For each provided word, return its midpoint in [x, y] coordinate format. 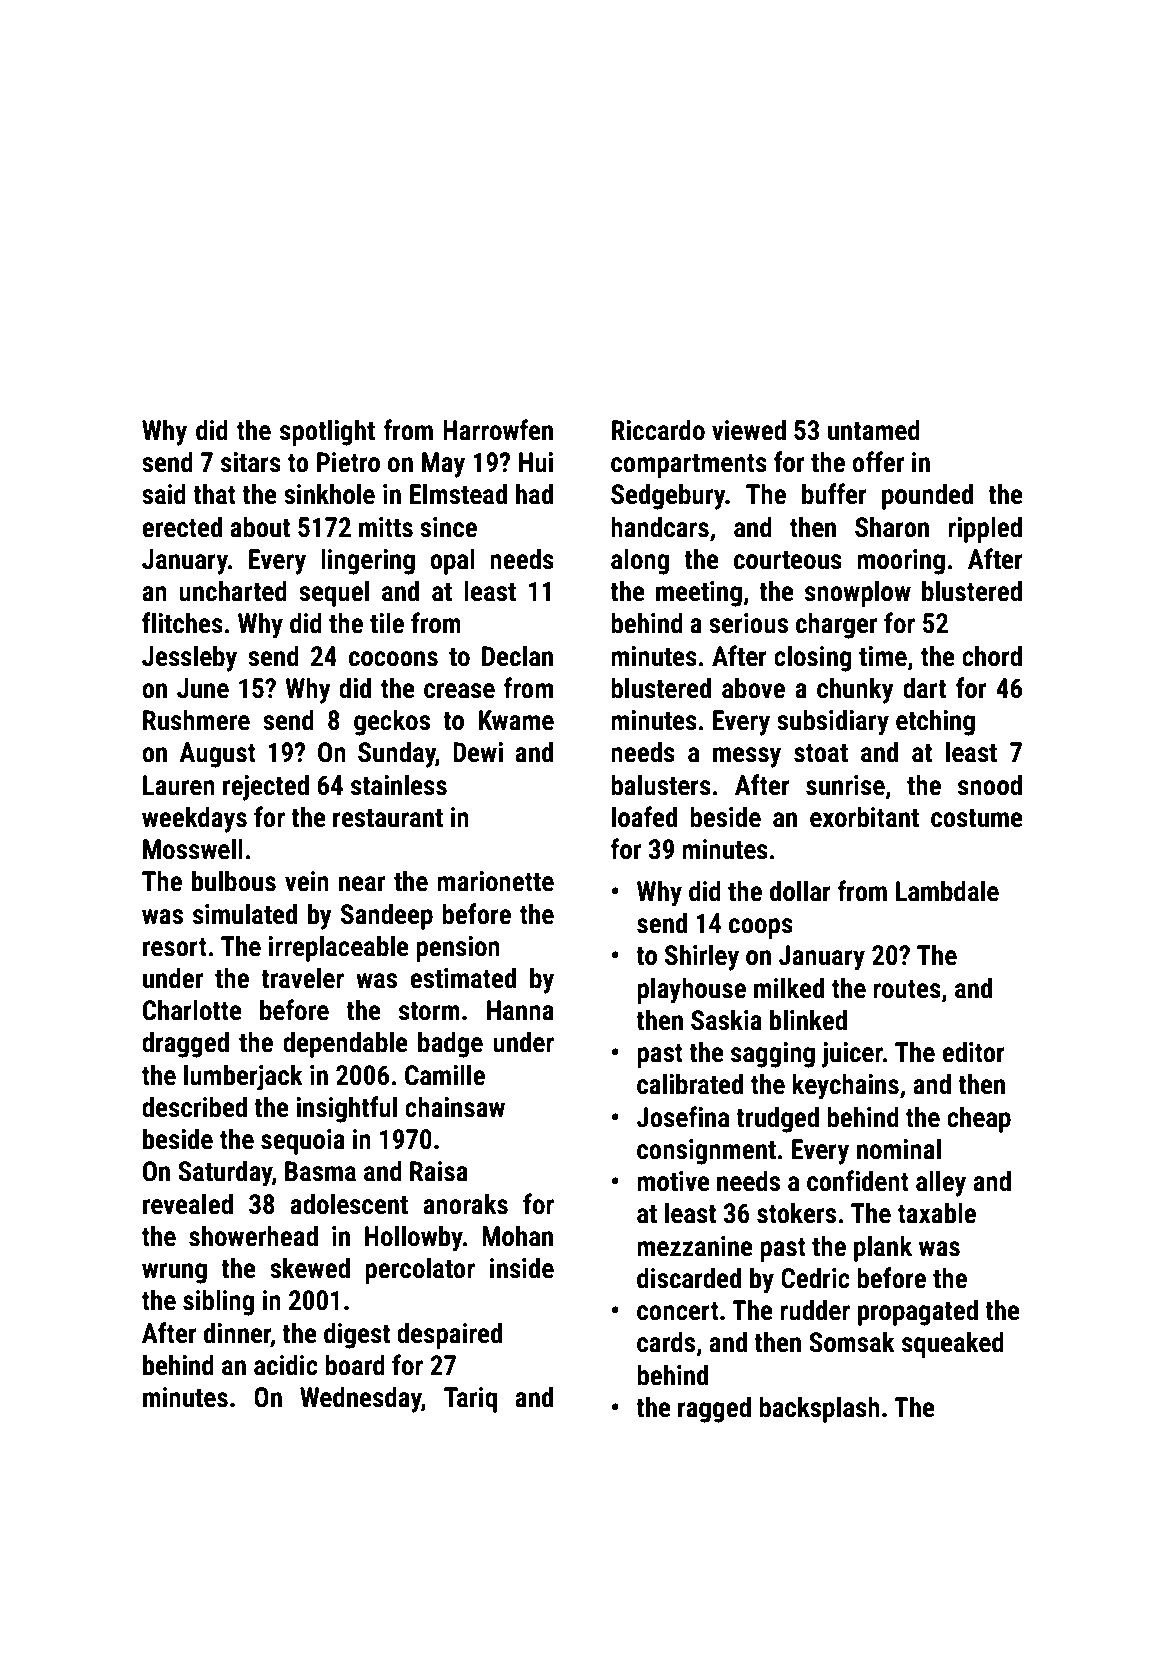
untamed [874, 430]
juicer [852, 1055]
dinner [237, 1333]
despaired [449, 1335]
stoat [821, 753]
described [194, 1107]
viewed [749, 430]
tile [387, 623]
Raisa [439, 1171]
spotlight [327, 432]
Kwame [516, 720]
